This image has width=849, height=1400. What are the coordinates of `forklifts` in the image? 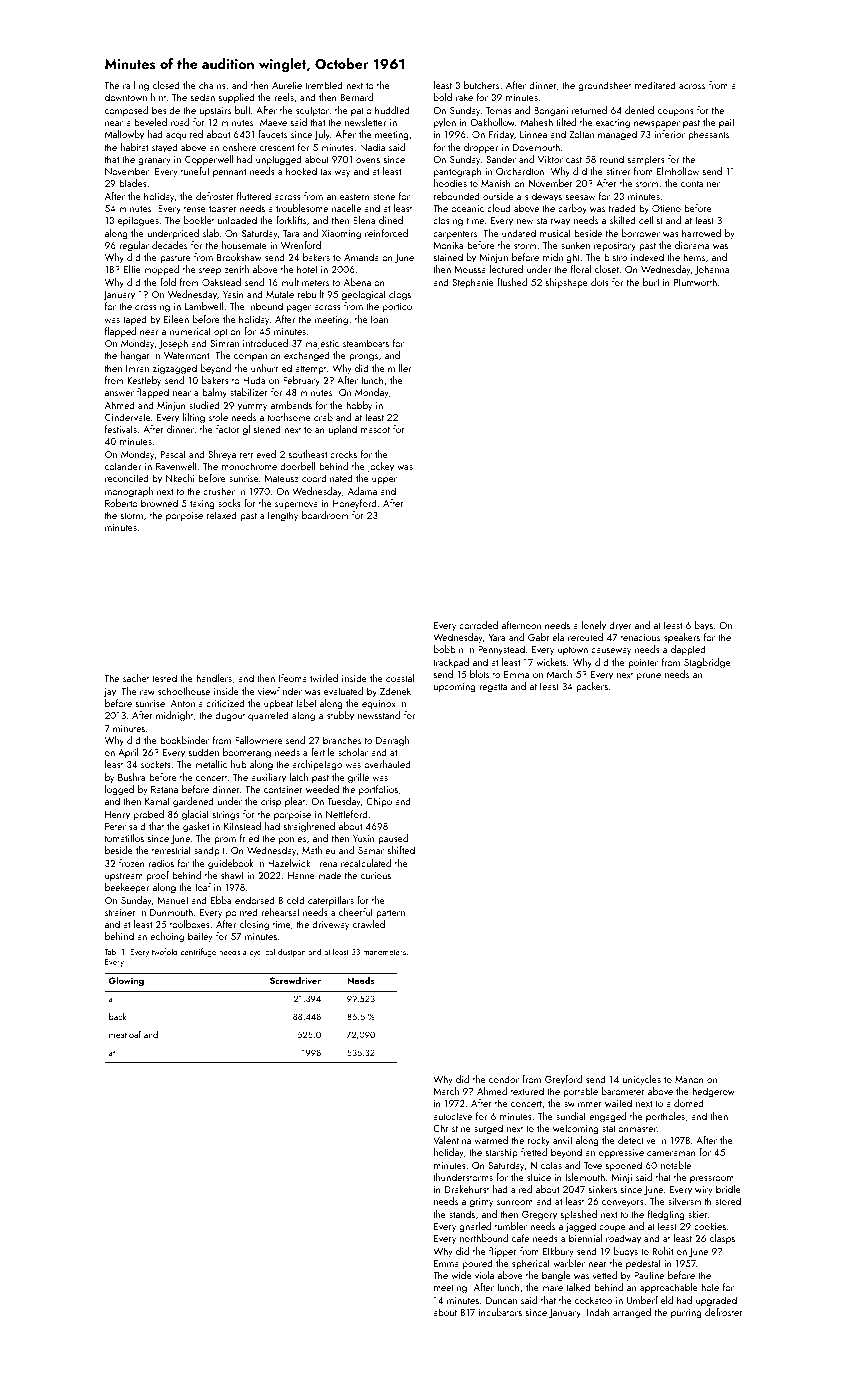 It's located at (291, 220).
